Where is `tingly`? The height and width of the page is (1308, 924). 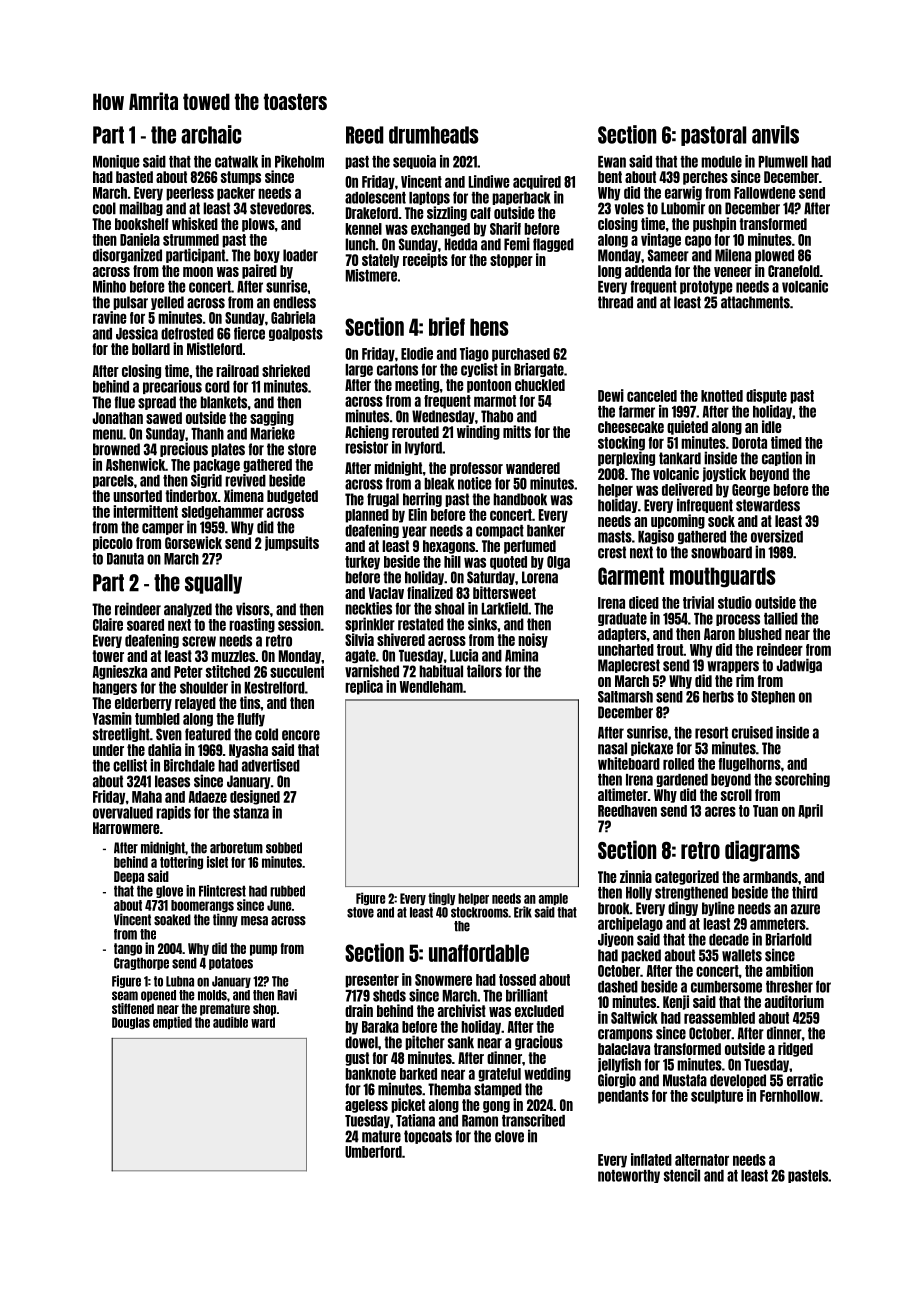
tingly is located at coordinates (442, 898).
